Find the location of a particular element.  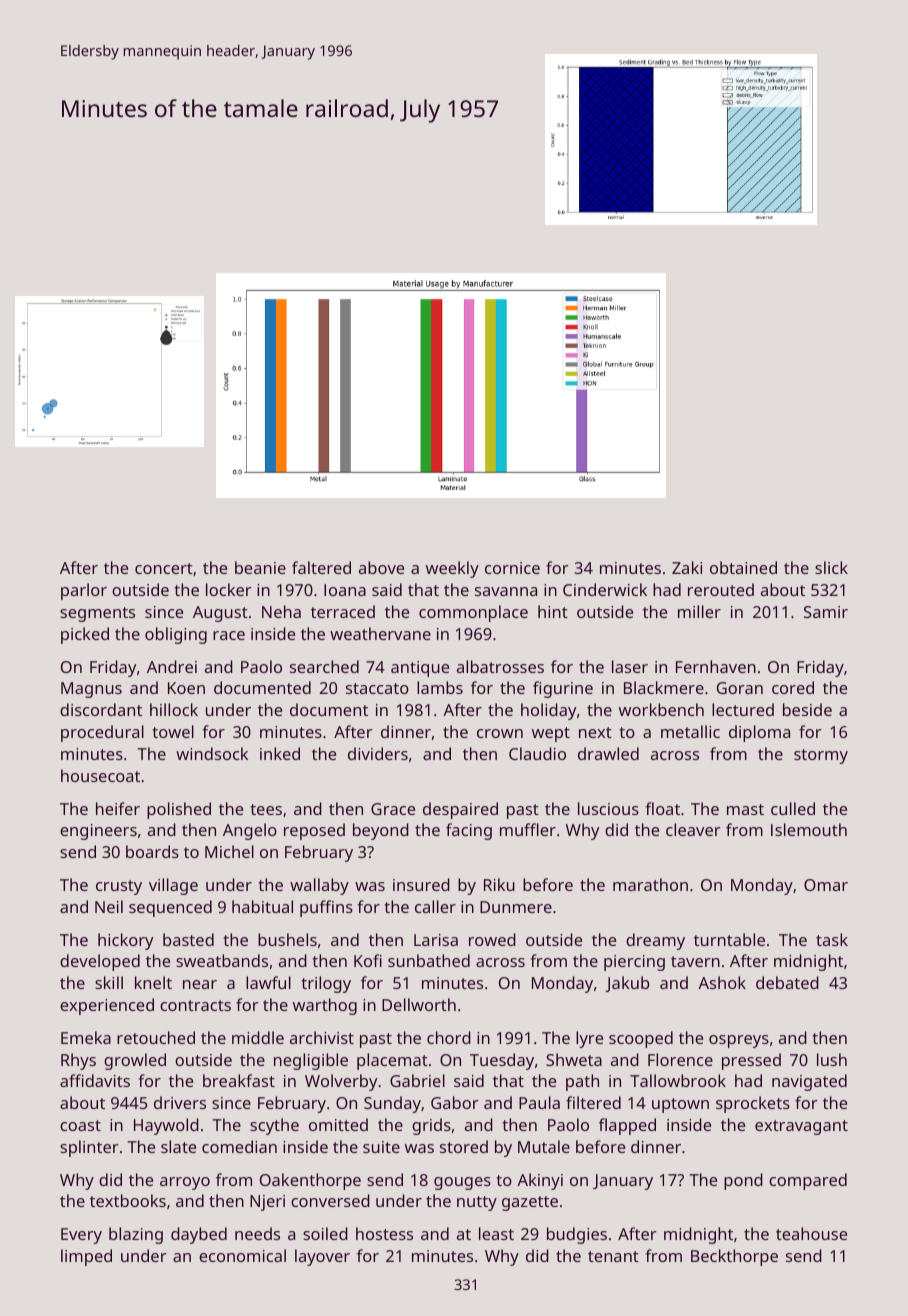

conversed is located at coordinates (330, 1200).
